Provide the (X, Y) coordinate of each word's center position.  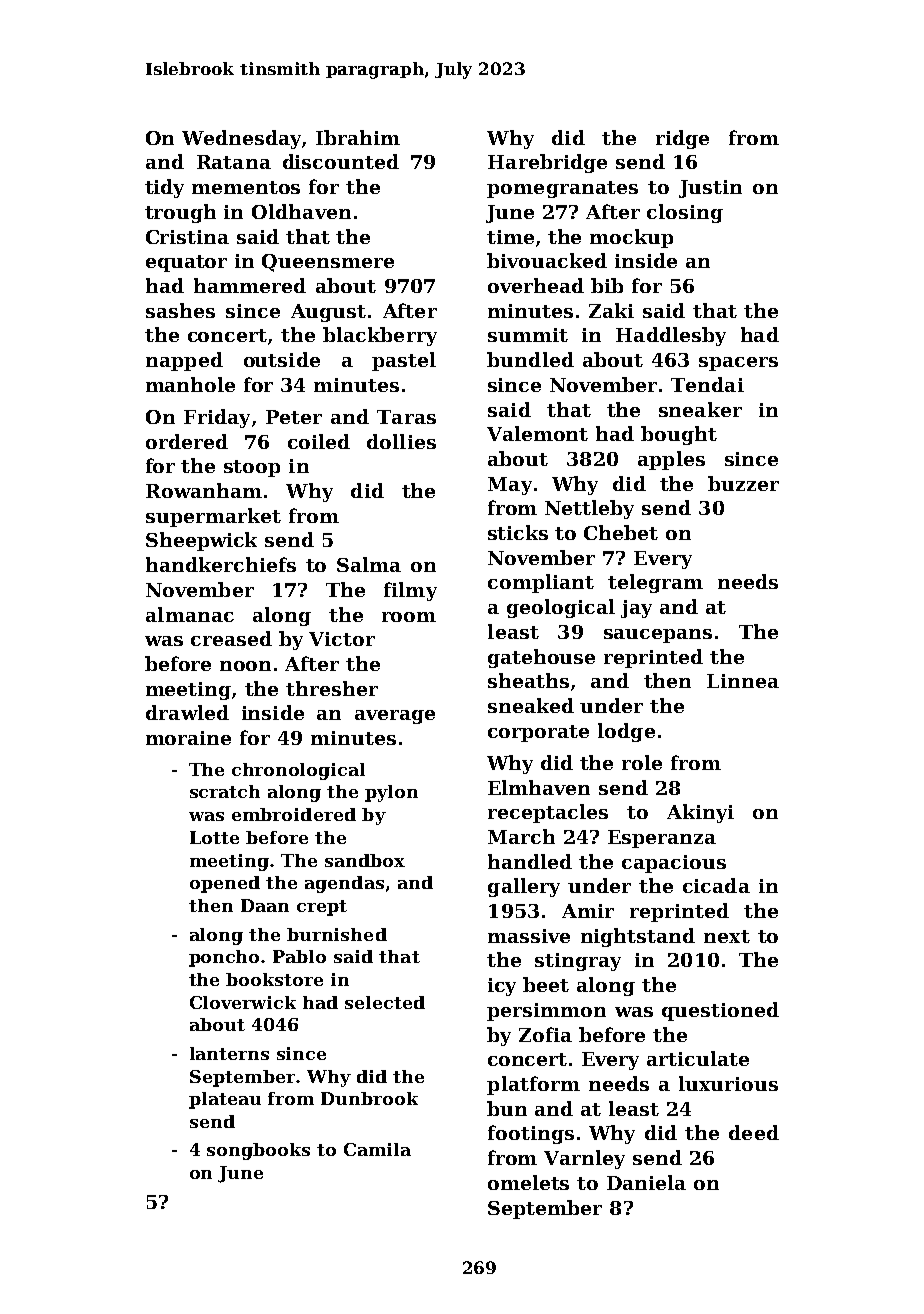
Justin (710, 189)
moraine (188, 738)
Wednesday (241, 139)
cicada (716, 885)
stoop (252, 468)
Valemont (537, 433)
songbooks (258, 1151)
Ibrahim (358, 137)
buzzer (743, 483)
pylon (391, 793)
